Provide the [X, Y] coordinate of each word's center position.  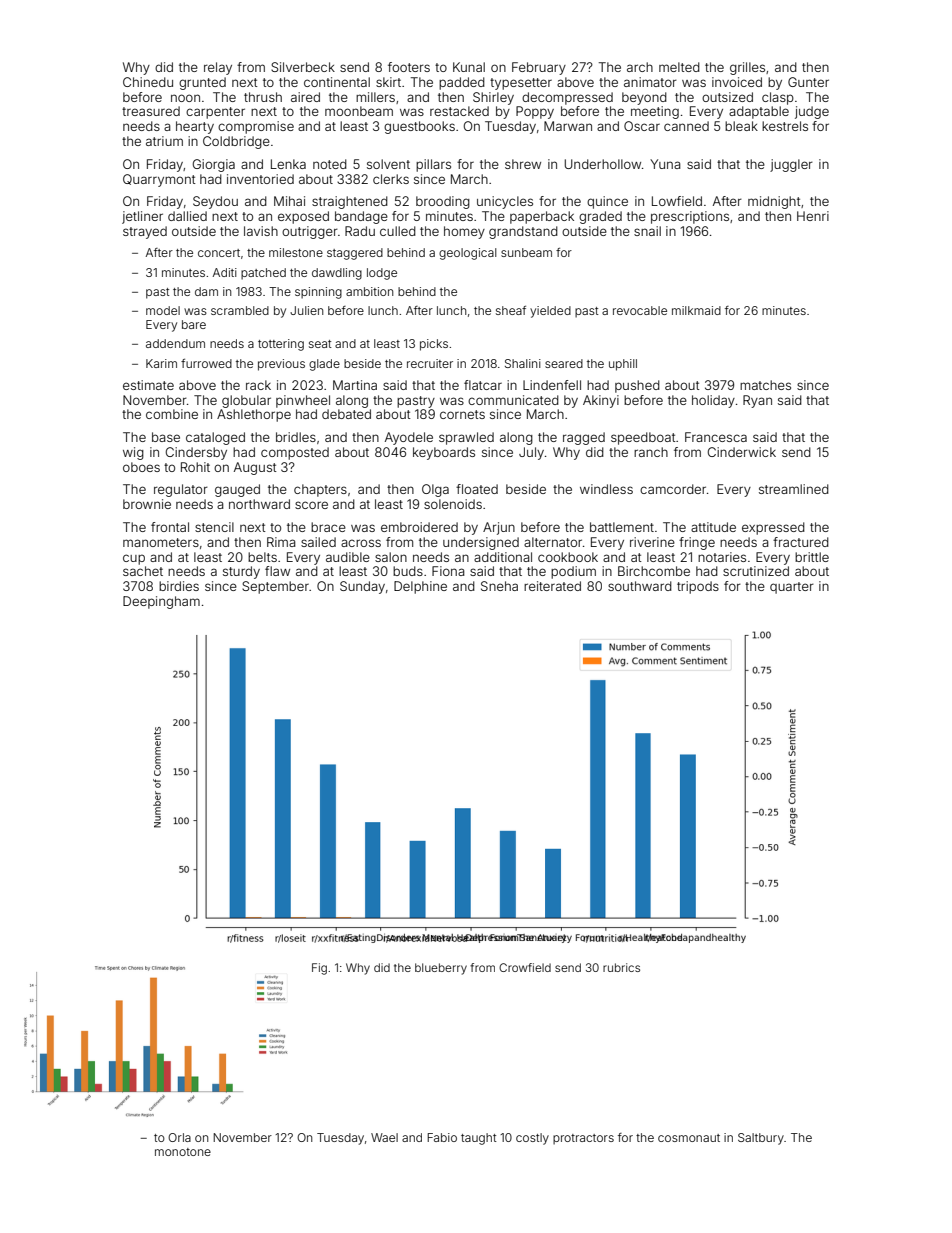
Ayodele [409, 438]
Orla [179, 1137]
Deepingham [161, 602]
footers [409, 67]
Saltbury [761, 1139]
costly [532, 1139]
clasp [778, 98]
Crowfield [525, 967]
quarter [792, 588]
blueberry [441, 969]
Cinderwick [742, 452]
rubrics [621, 967]
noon [185, 98]
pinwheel [303, 401]
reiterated [552, 586]
